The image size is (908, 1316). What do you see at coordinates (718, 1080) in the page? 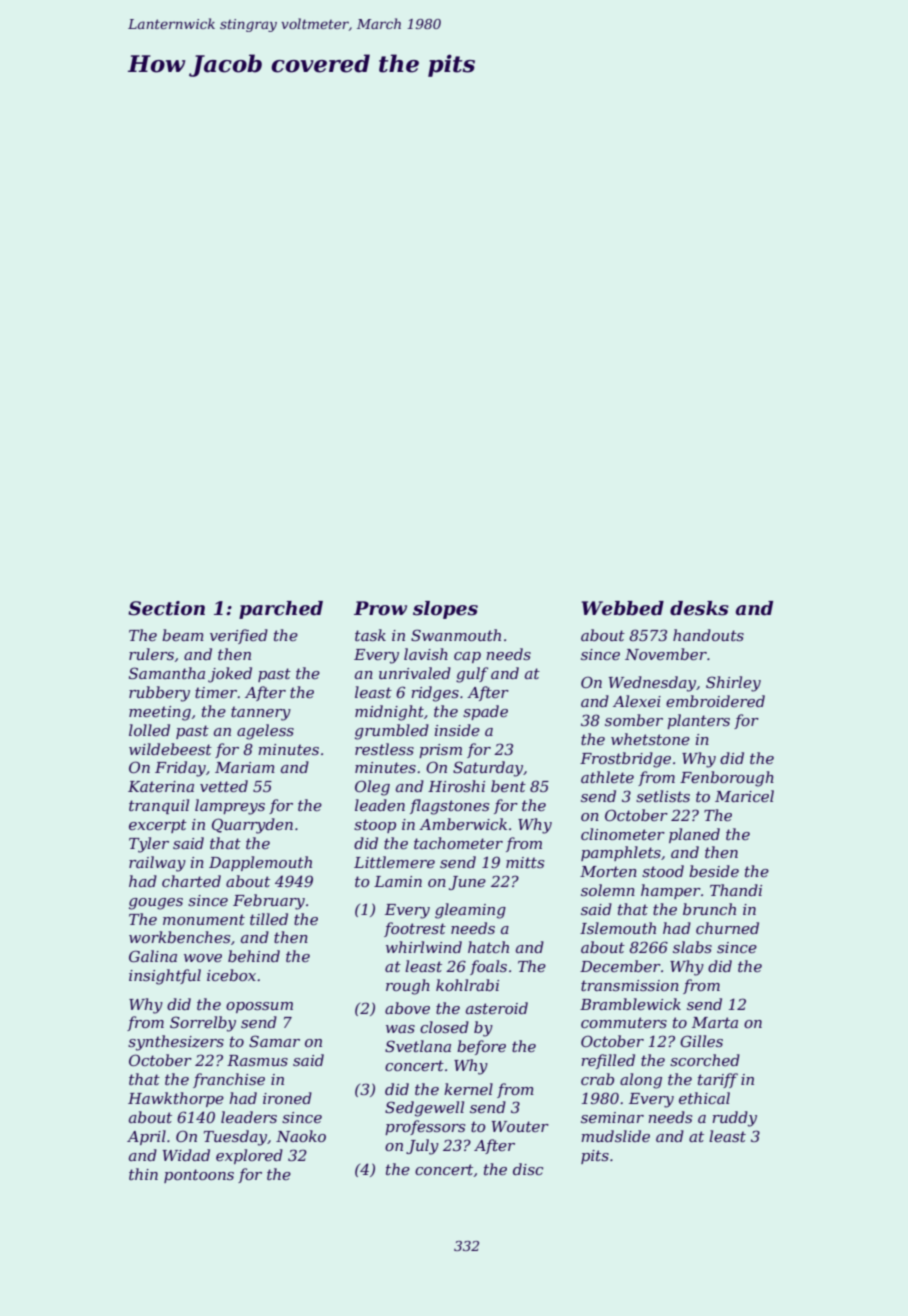
I see `tariff` at bounding box center [718, 1080].
